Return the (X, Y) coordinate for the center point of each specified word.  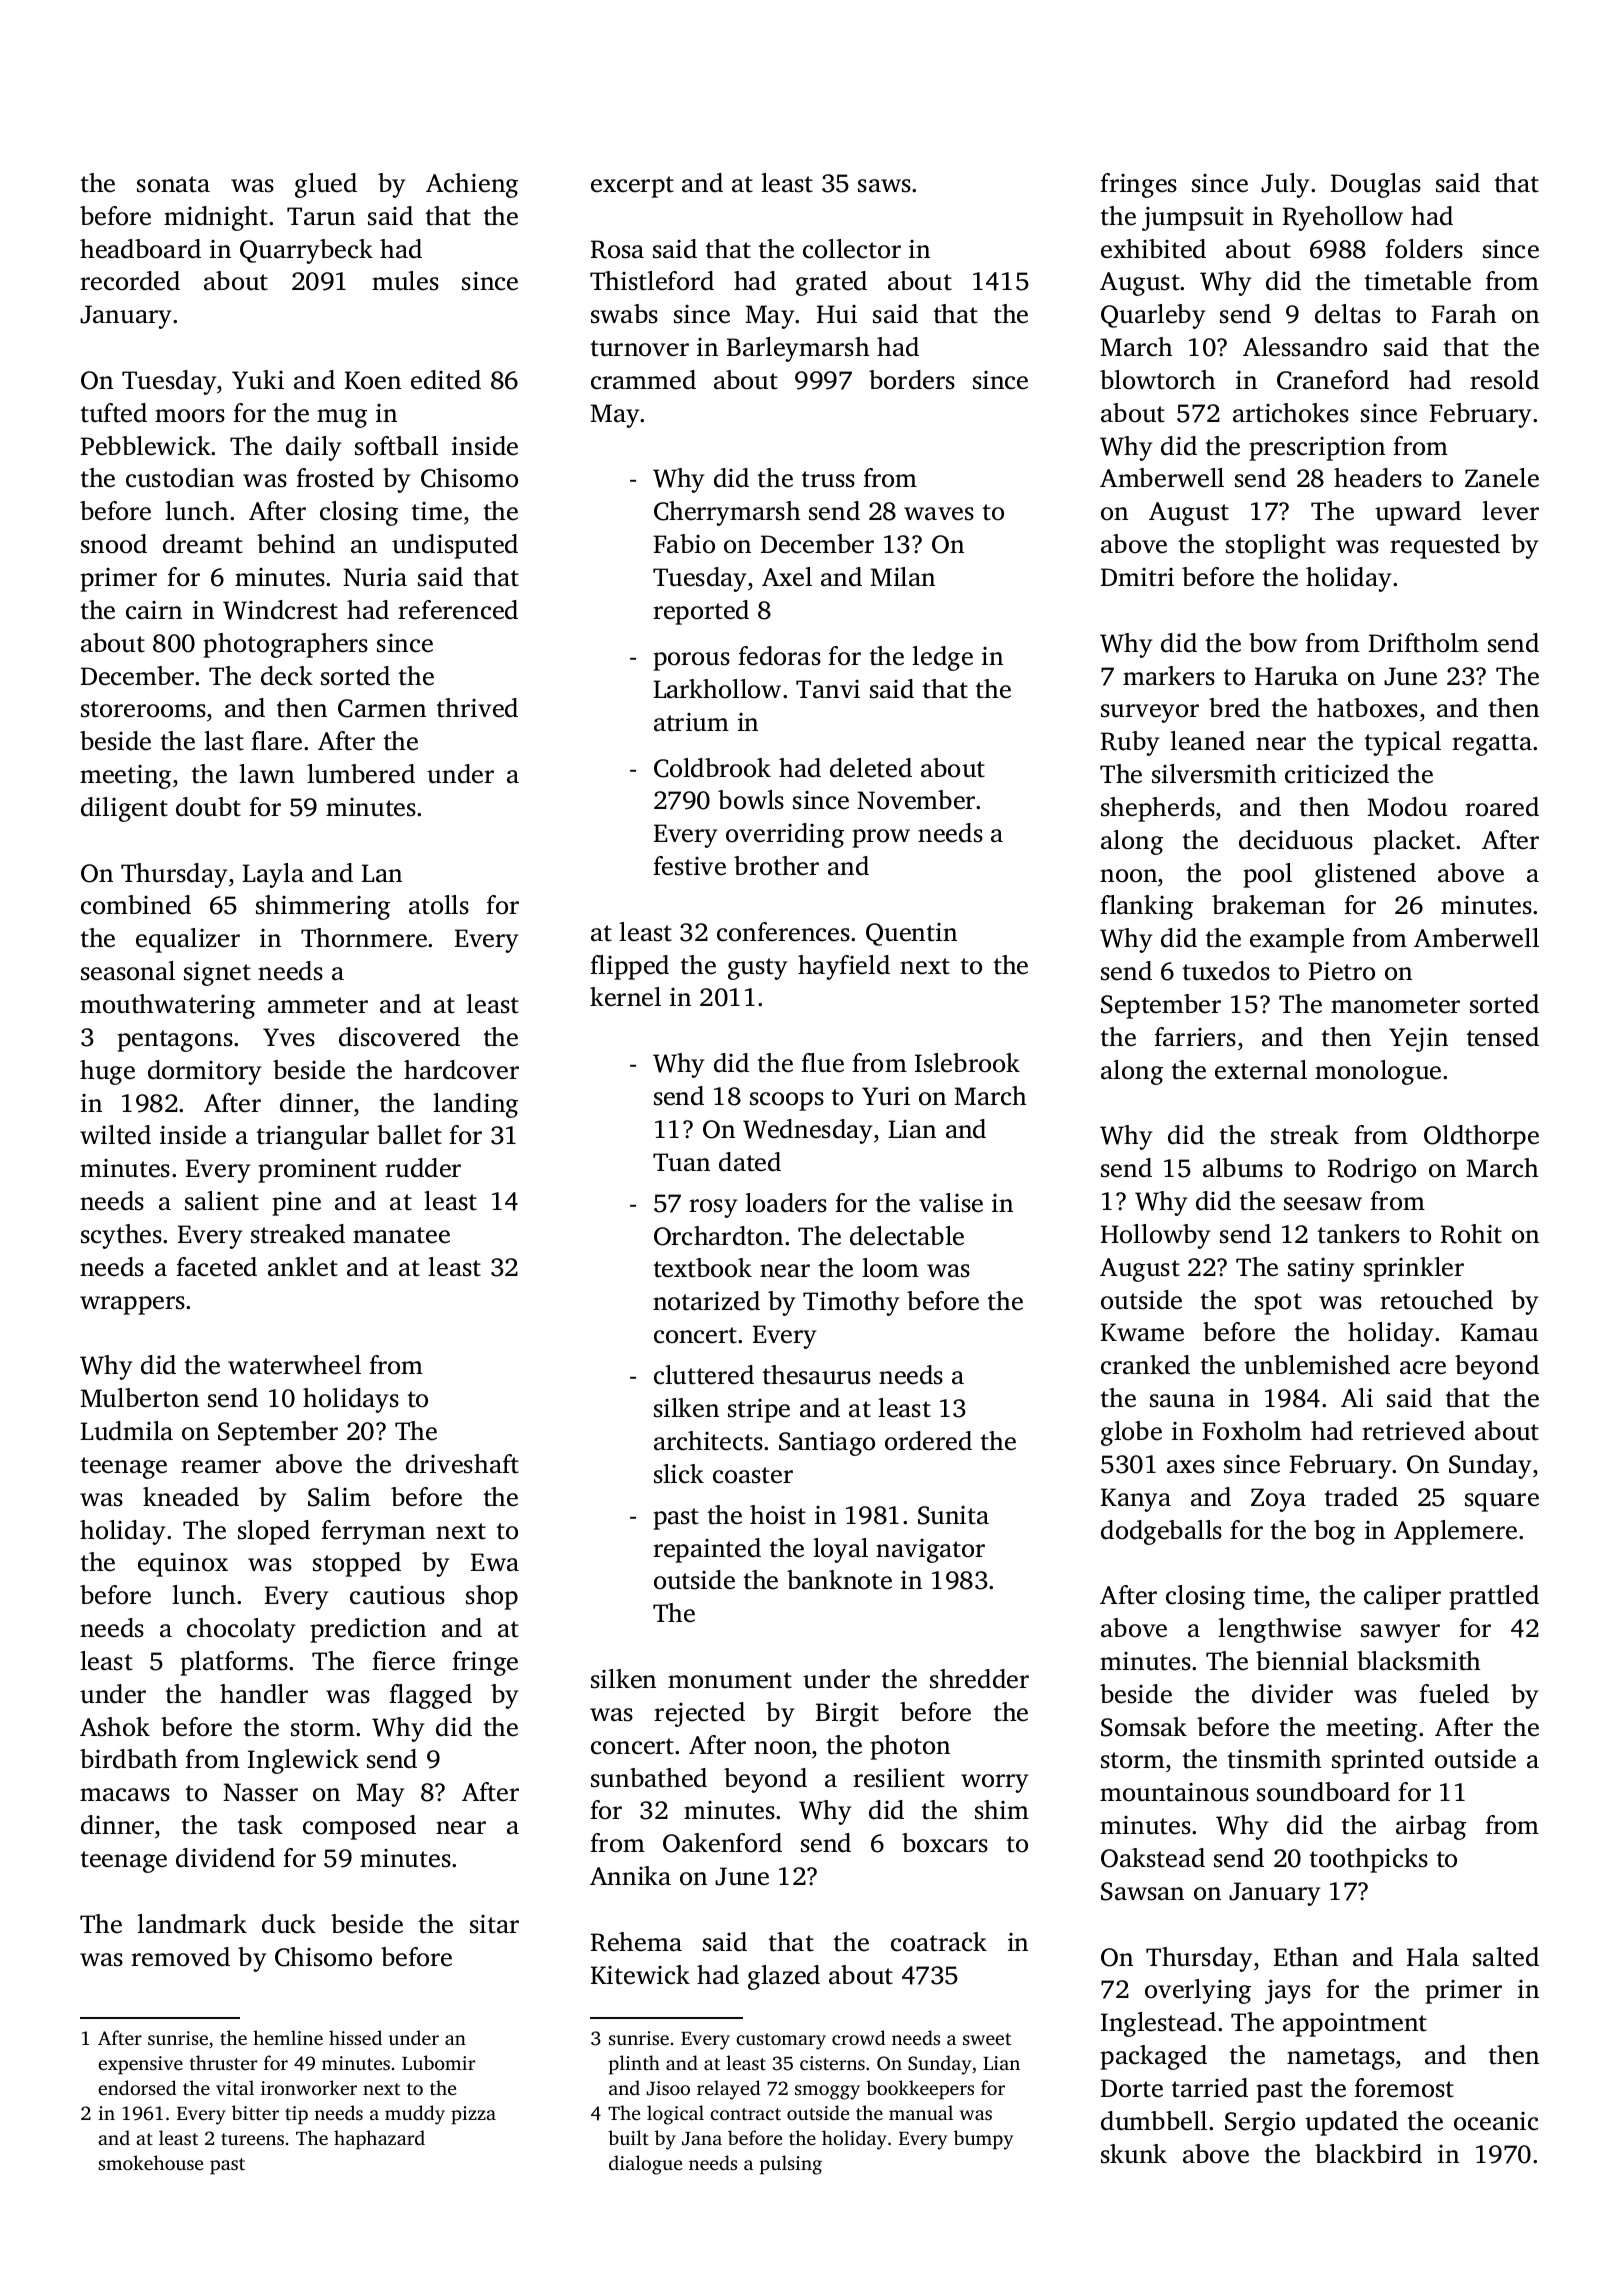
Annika (630, 1876)
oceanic (1496, 2121)
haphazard (379, 2140)
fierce (403, 1661)
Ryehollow (1343, 218)
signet (217, 974)
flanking (1146, 907)
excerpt (632, 187)
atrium (691, 722)
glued (326, 185)
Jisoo (668, 2088)
